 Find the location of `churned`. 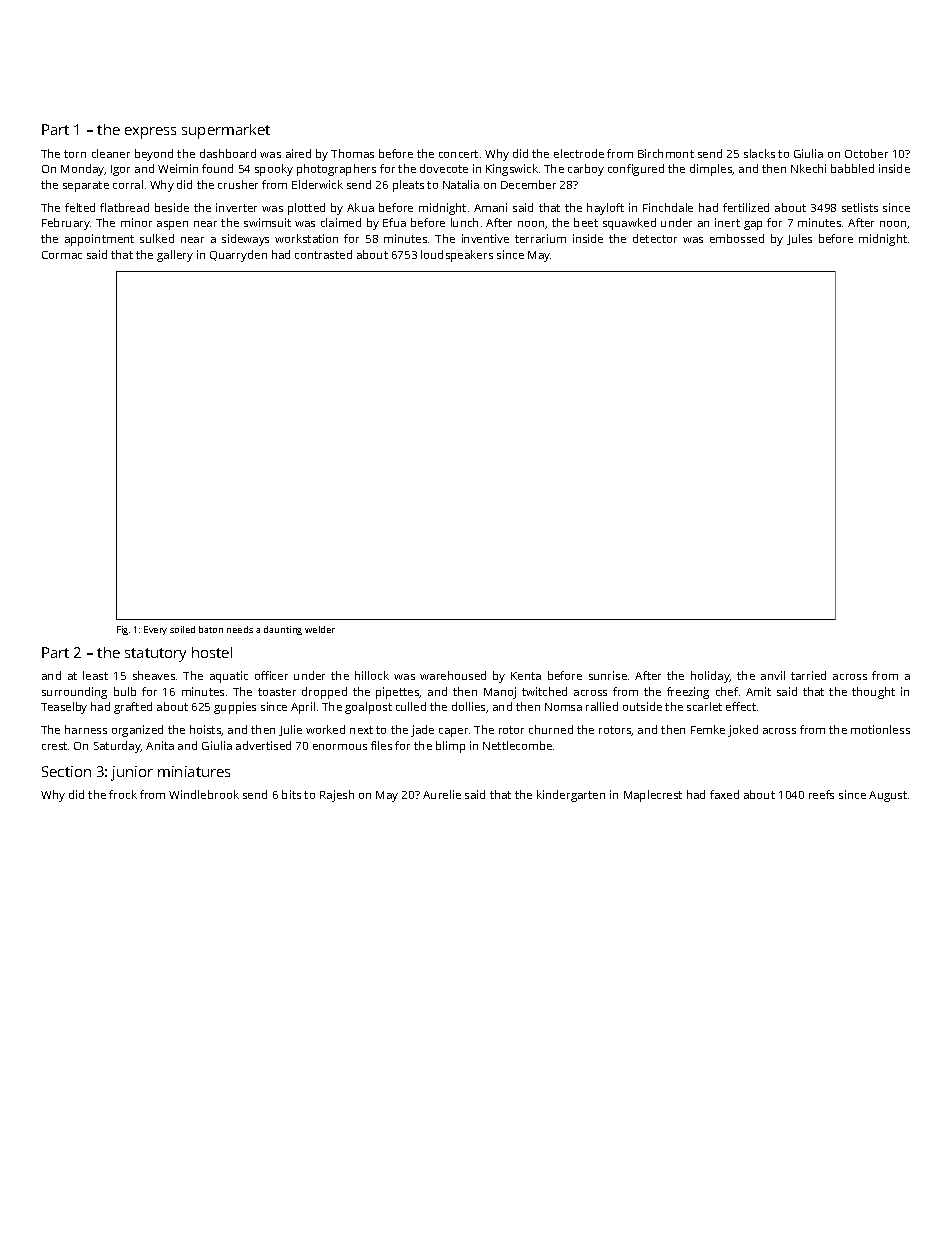

churned is located at coordinates (551, 729).
